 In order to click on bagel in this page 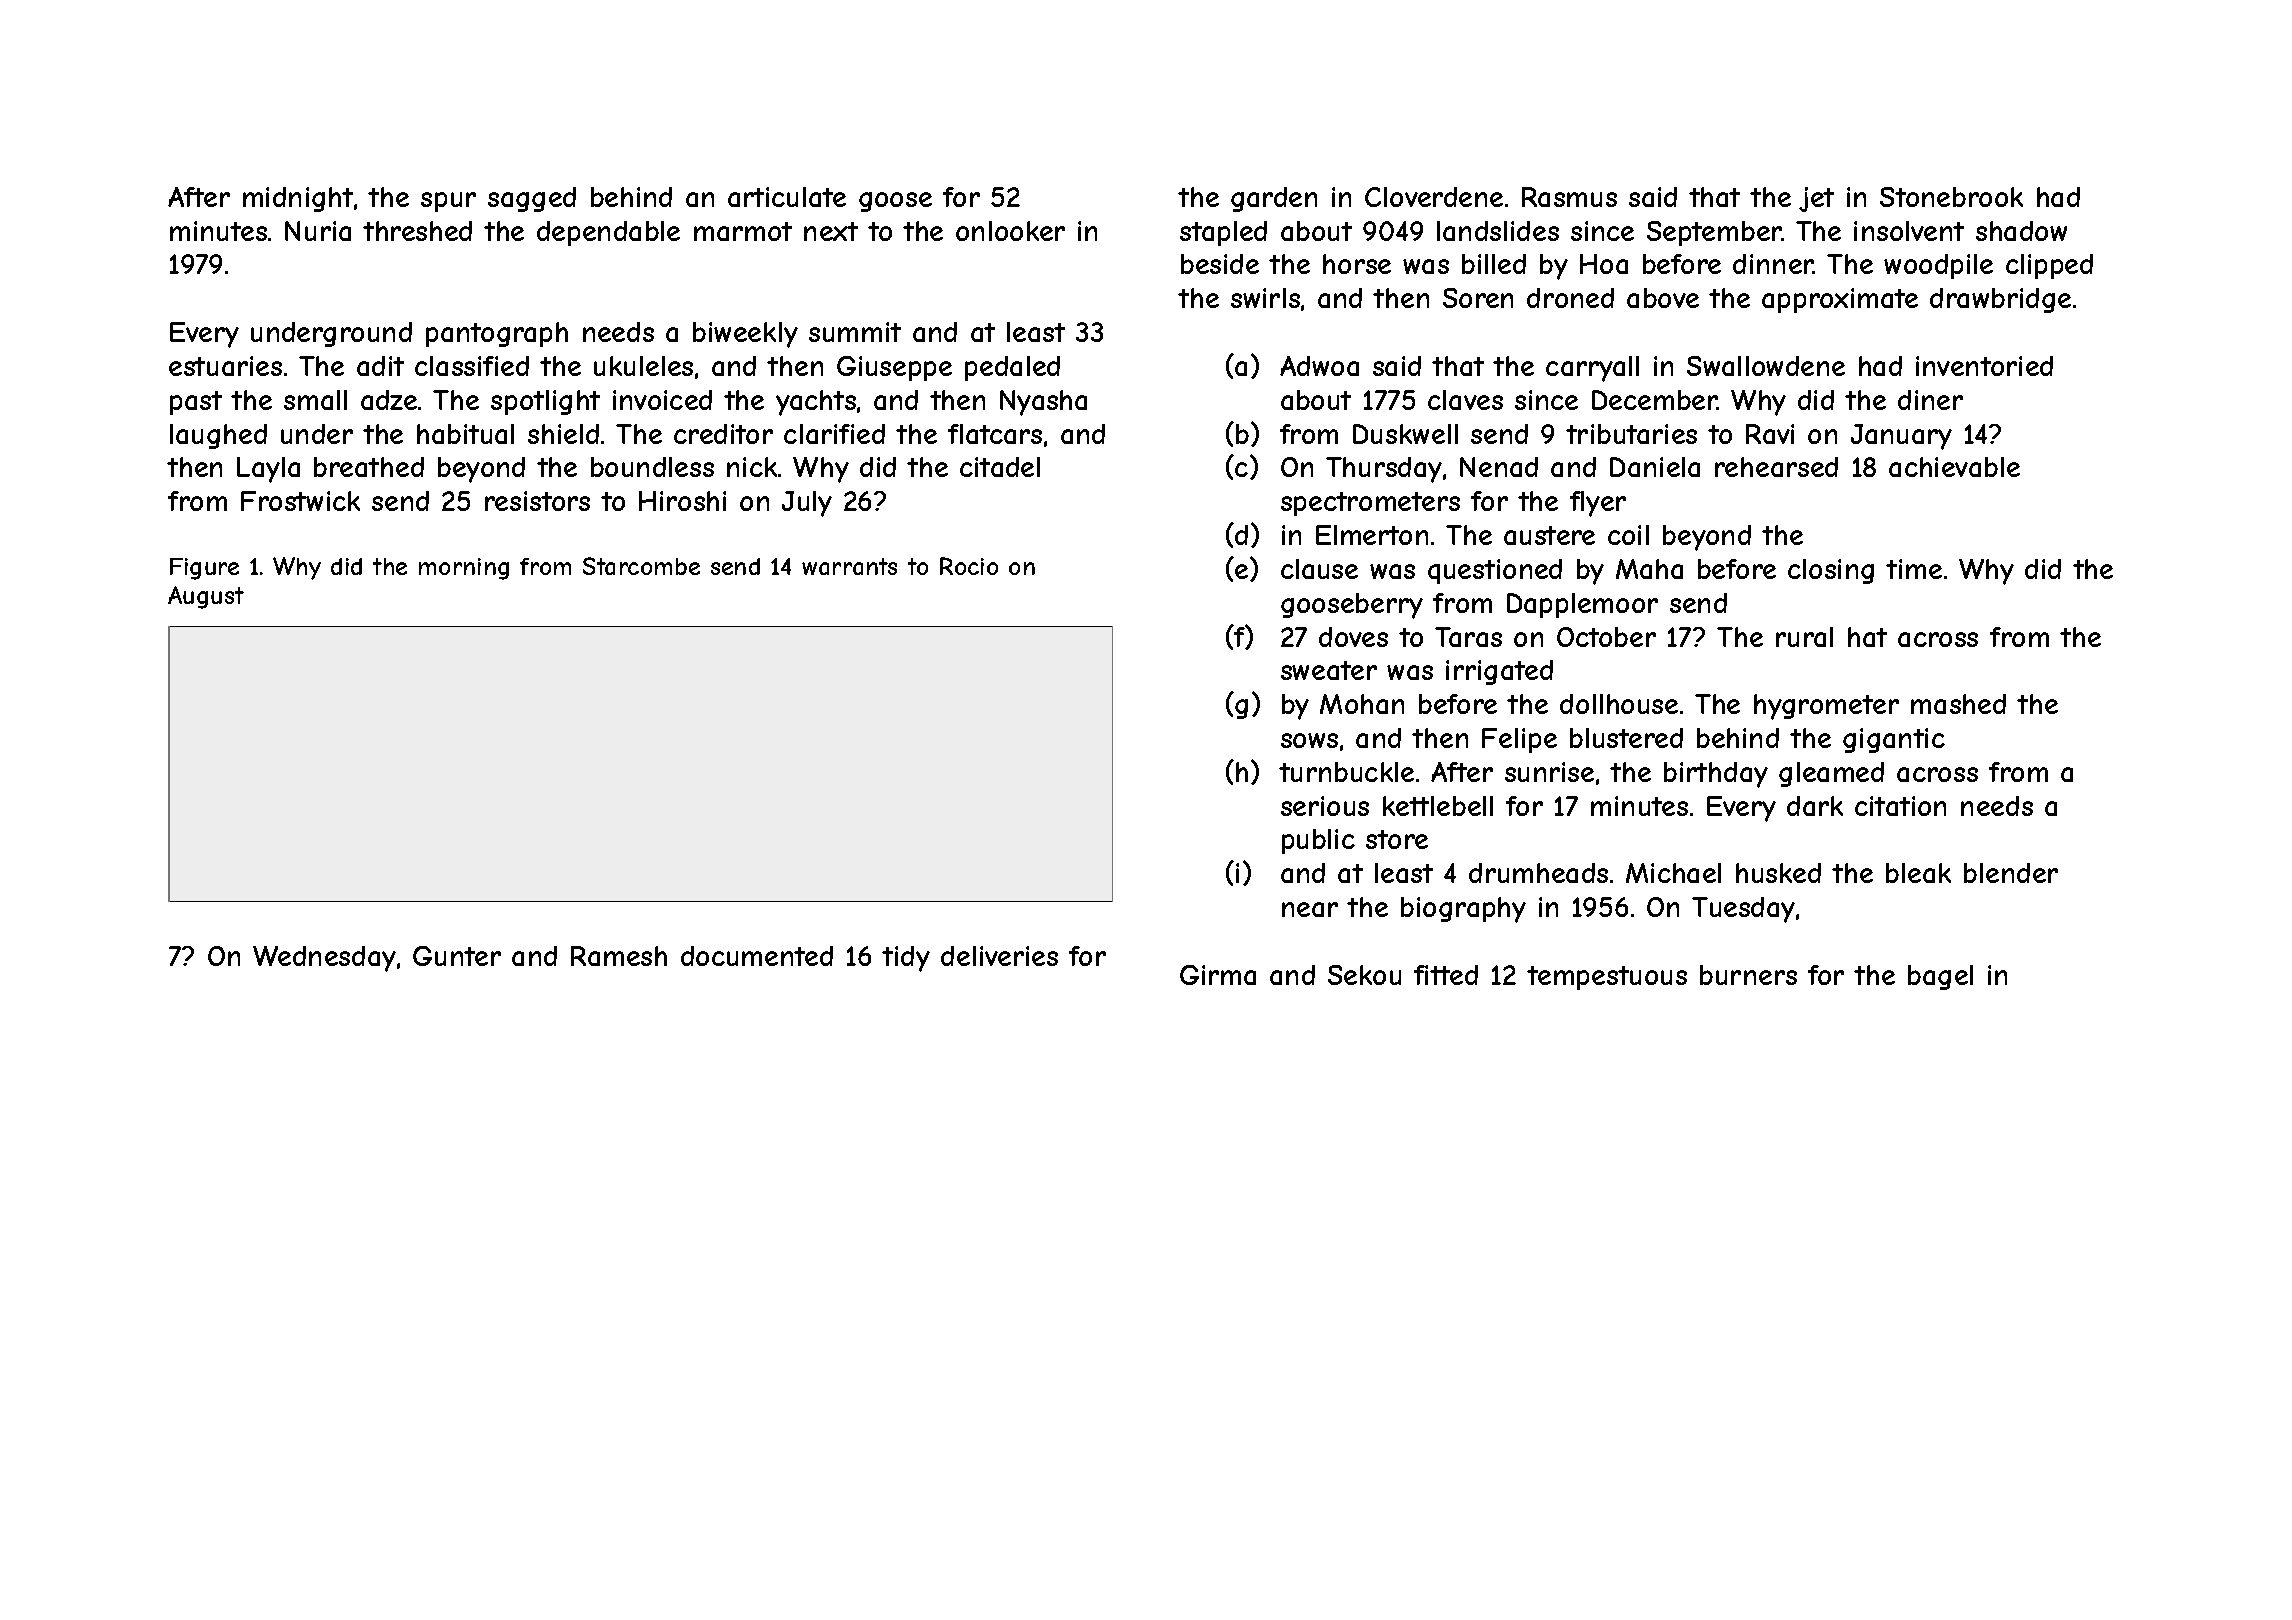, I will do `click(1940, 977)`.
